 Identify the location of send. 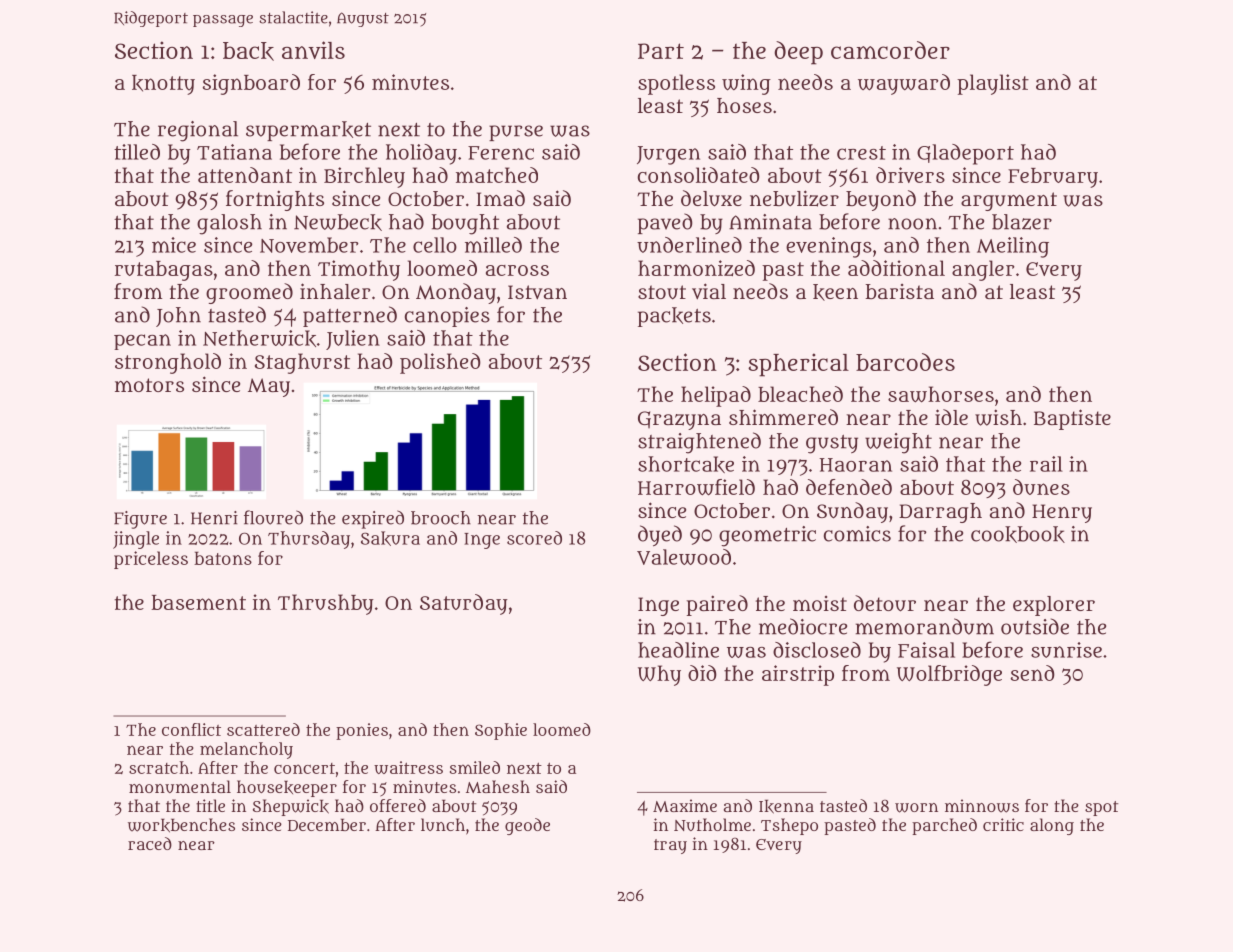
(1033, 673).
